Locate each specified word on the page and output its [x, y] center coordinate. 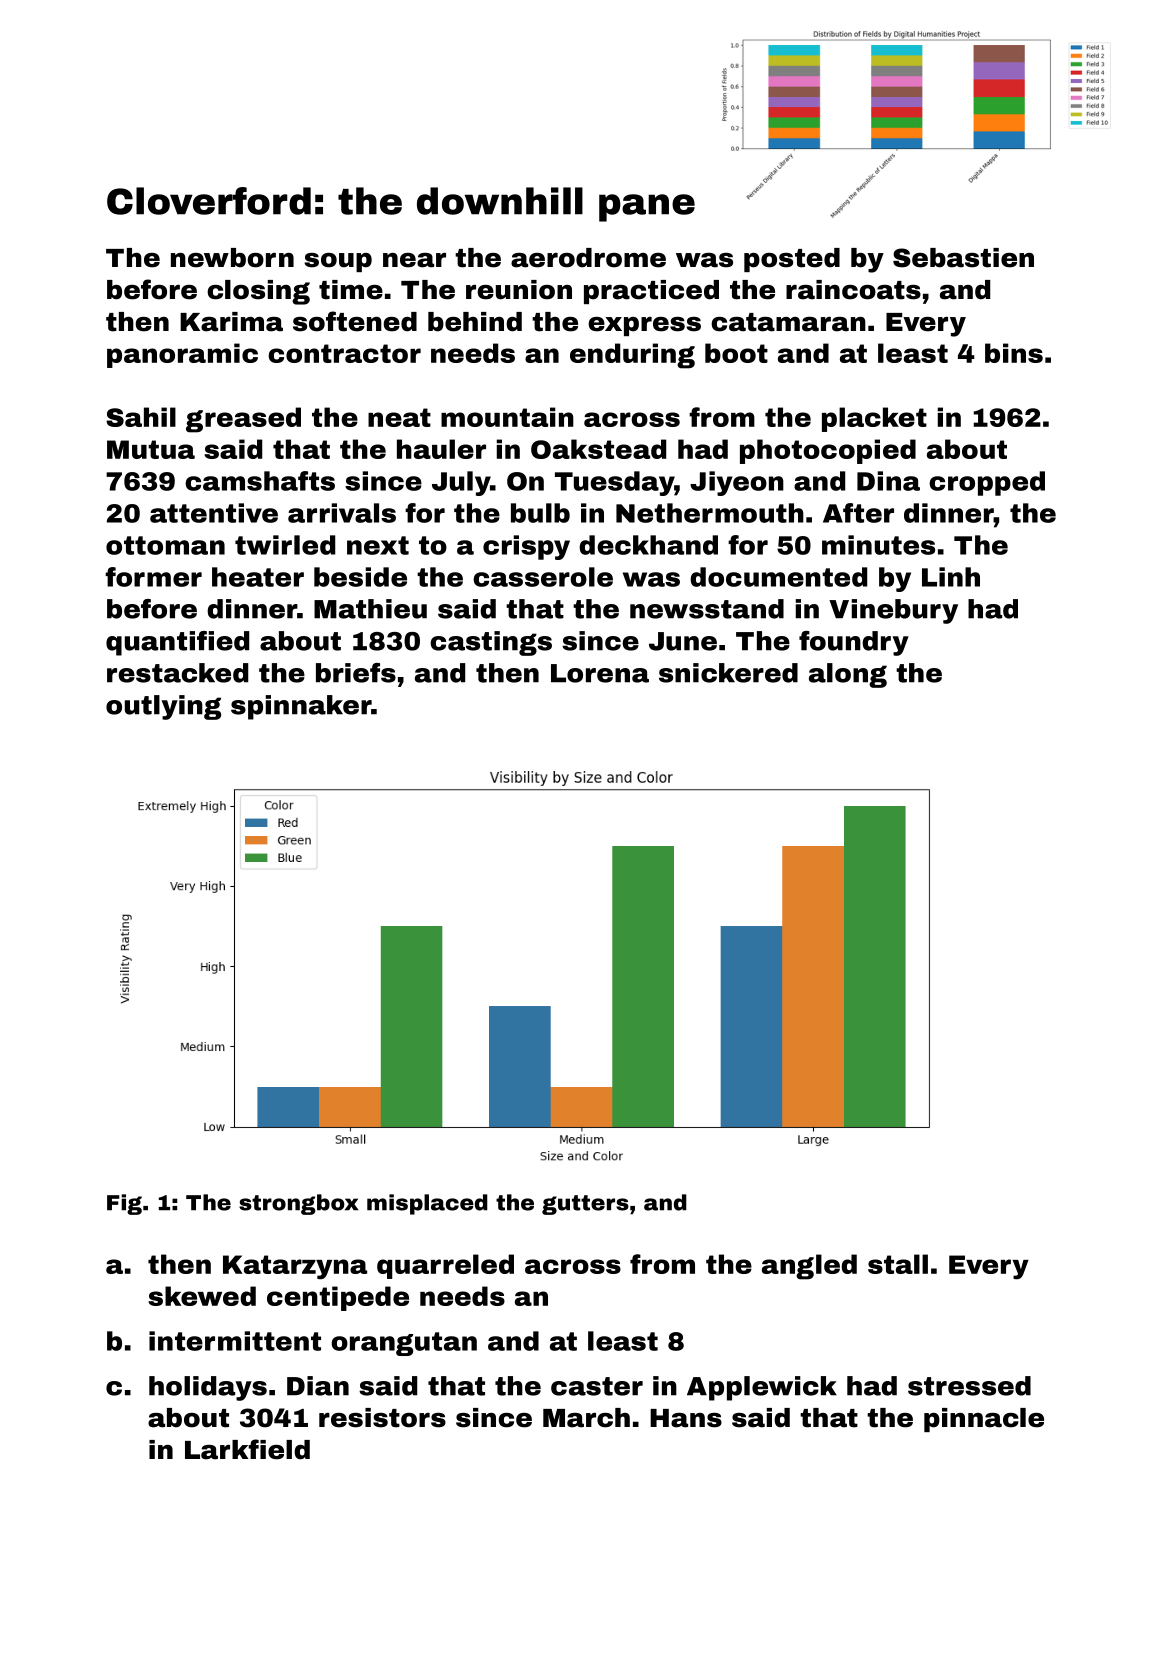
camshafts [260, 481]
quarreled [445, 1266]
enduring [632, 356]
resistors [382, 1418]
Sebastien [963, 258]
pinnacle [984, 1420]
